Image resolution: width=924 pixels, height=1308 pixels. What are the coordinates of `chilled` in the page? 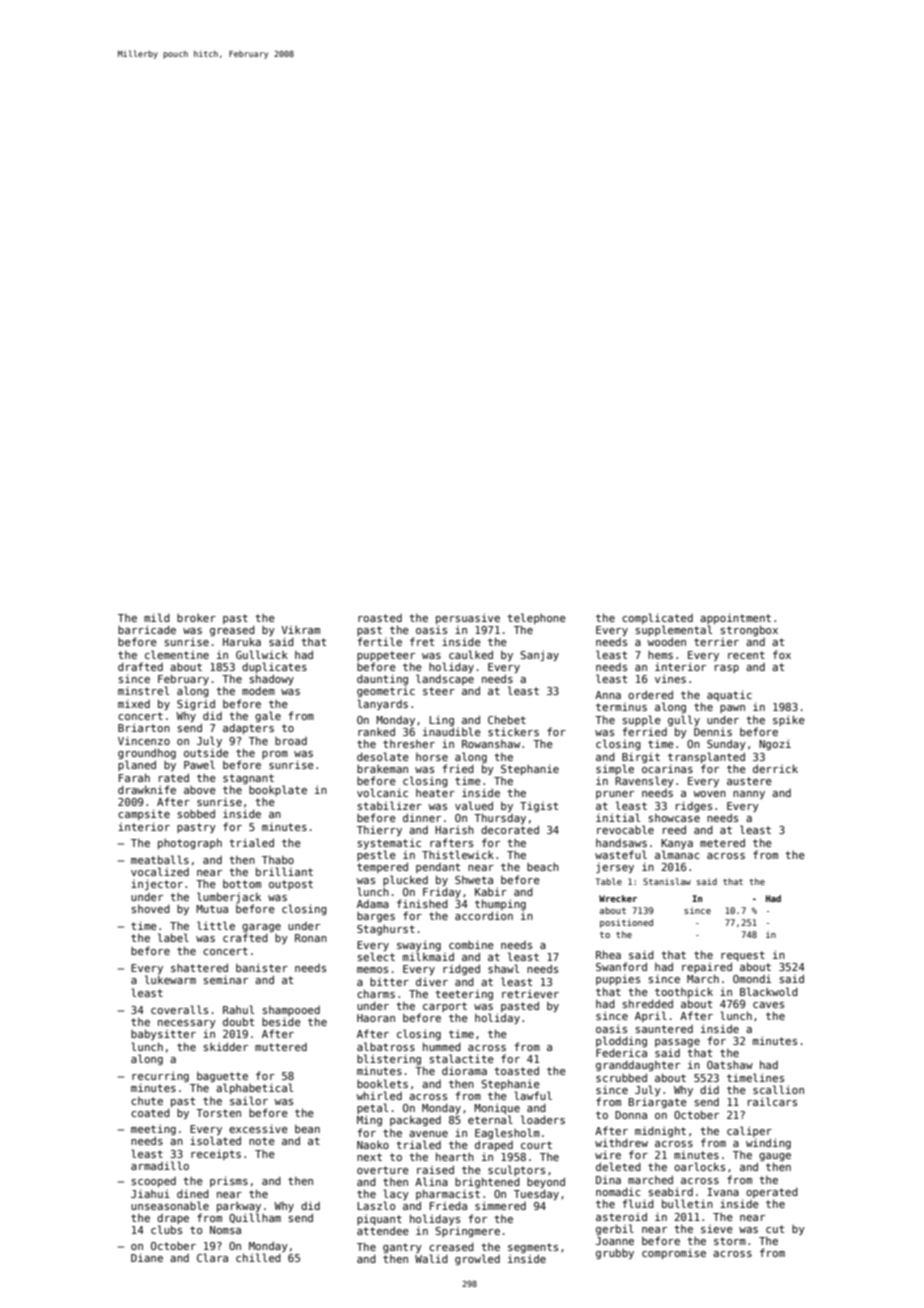 It's located at (258, 1257).
